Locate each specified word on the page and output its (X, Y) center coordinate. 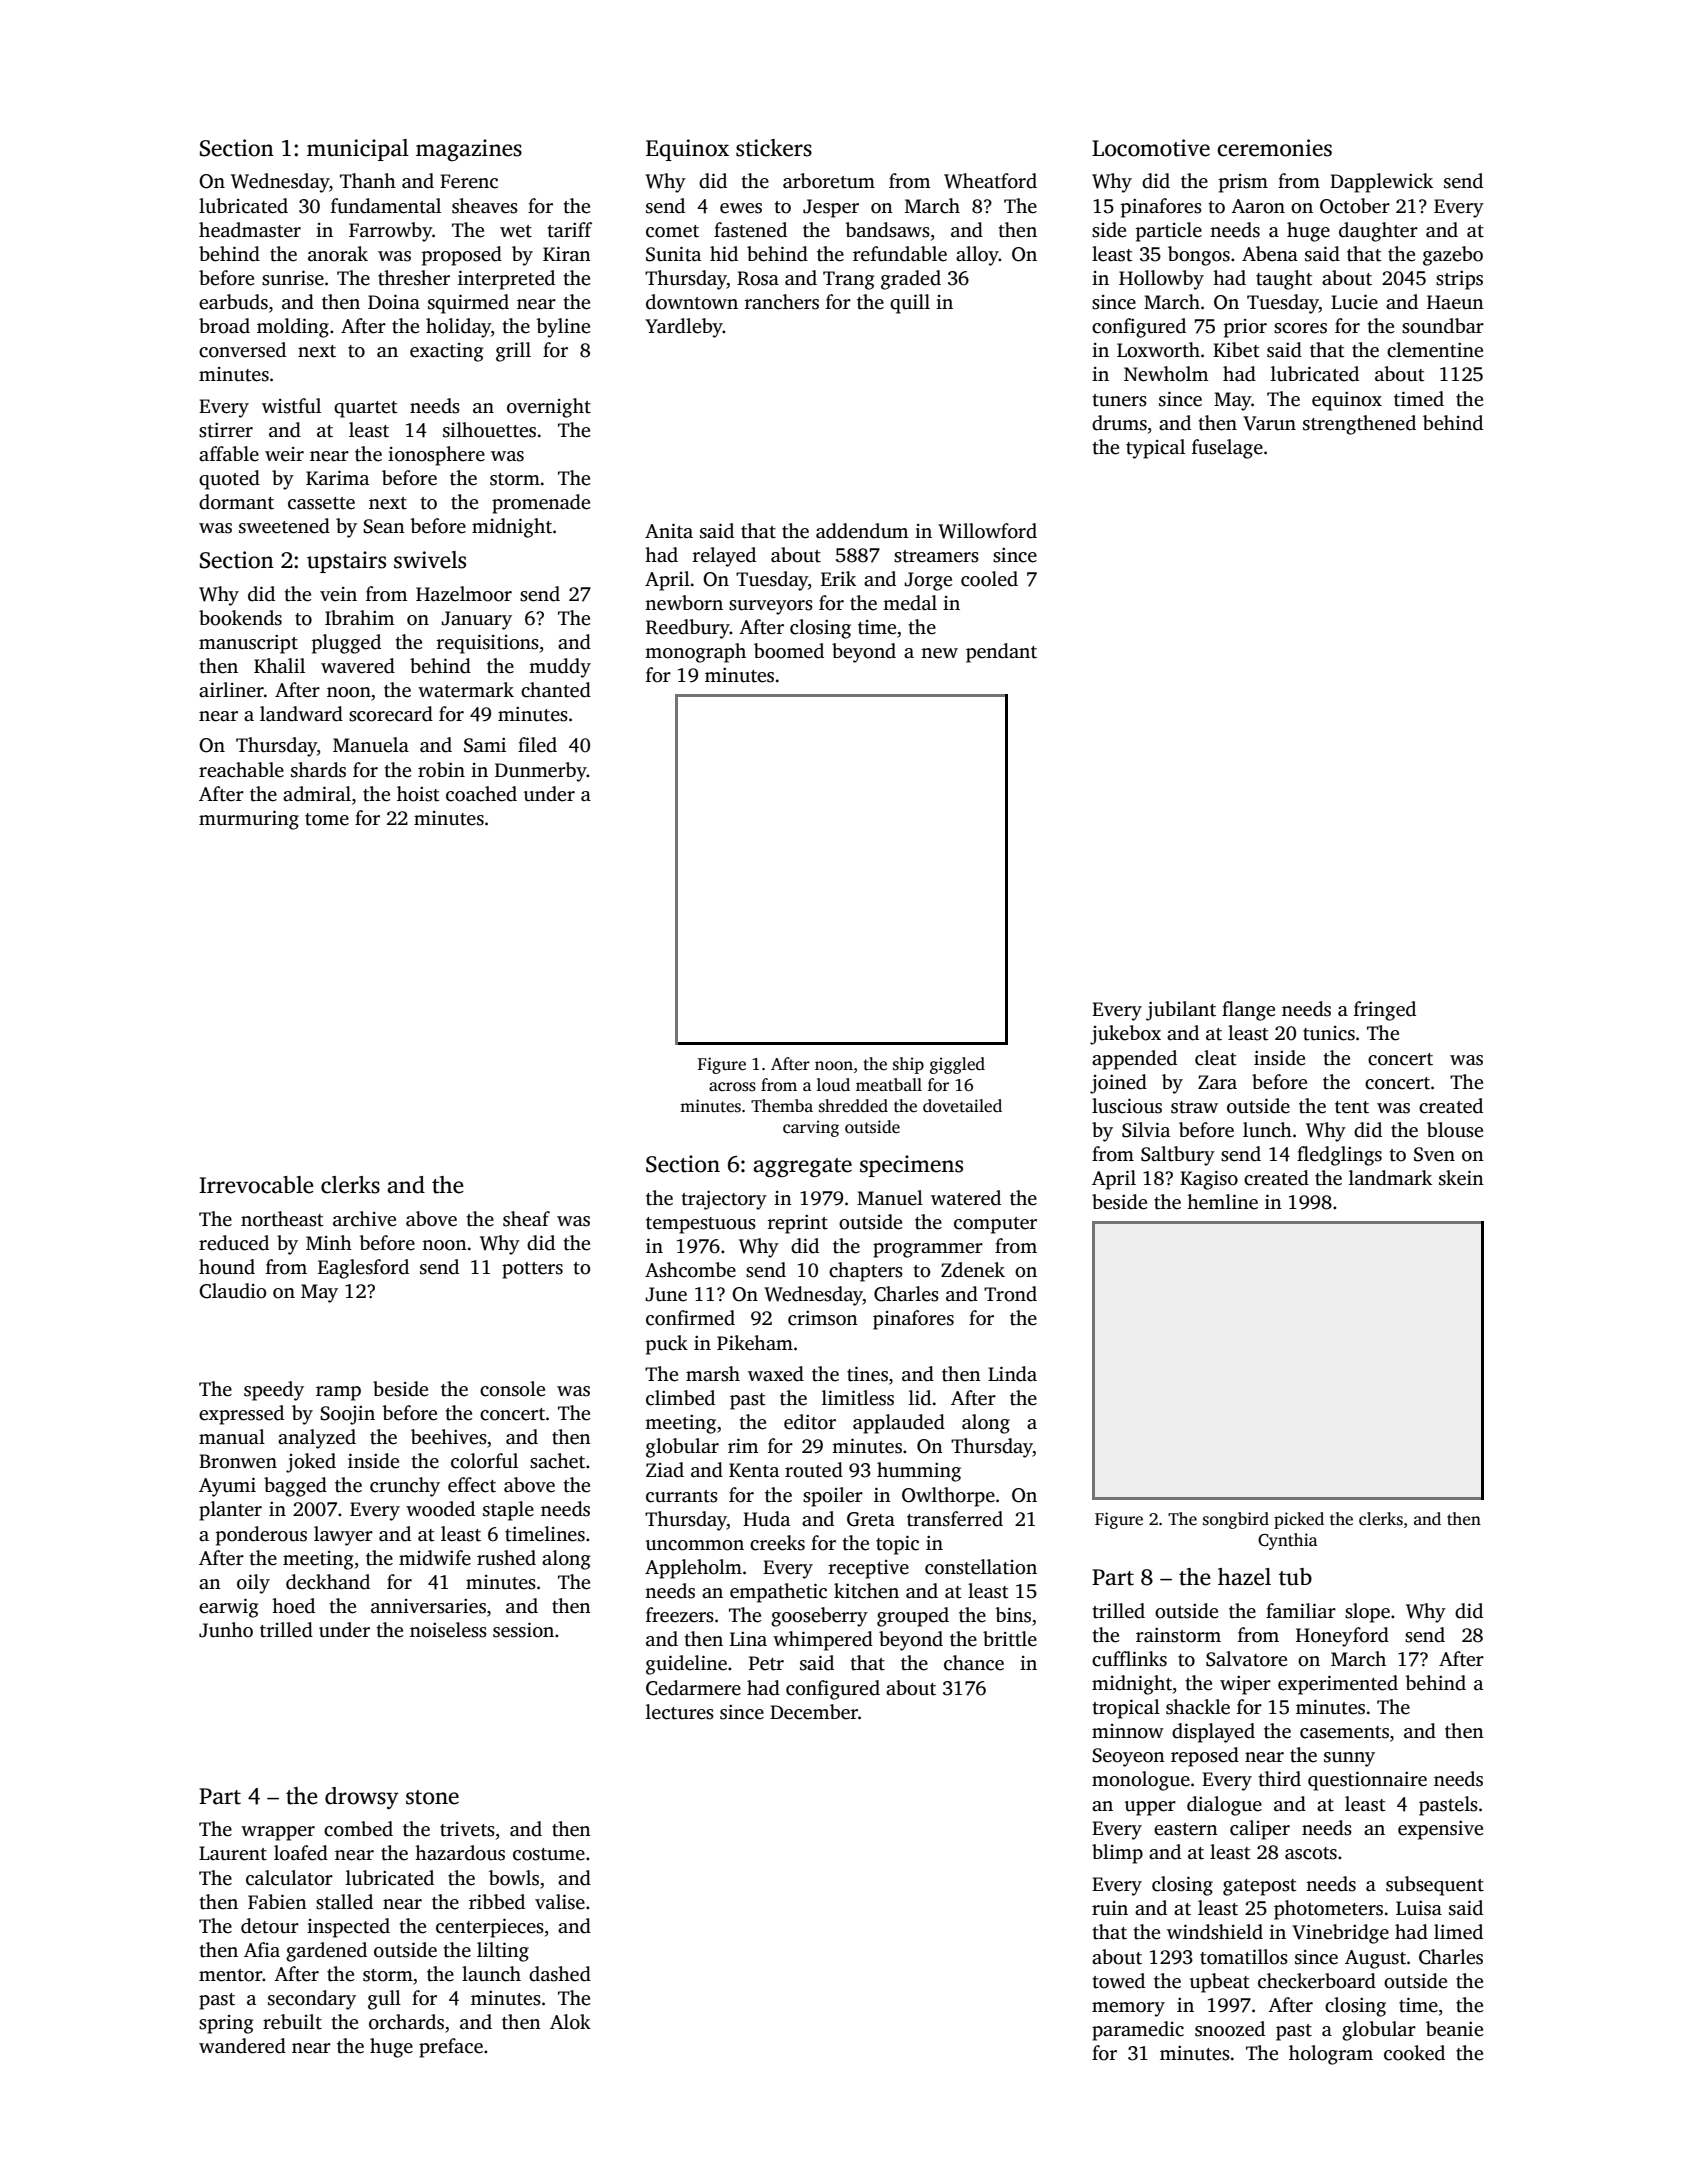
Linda (1012, 1374)
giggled (957, 1065)
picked (1299, 1520)
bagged (295, 1487)
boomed (789, 651)
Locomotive (1151, 148)
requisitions (487, 644)
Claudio (232, 1291)
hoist (418, 794)
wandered (242, 2046)
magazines (469, 150)
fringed (1385, 1011)
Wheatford (990, 181)
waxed (776, 1374)
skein (1461, 1178)
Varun (1269, 423)
